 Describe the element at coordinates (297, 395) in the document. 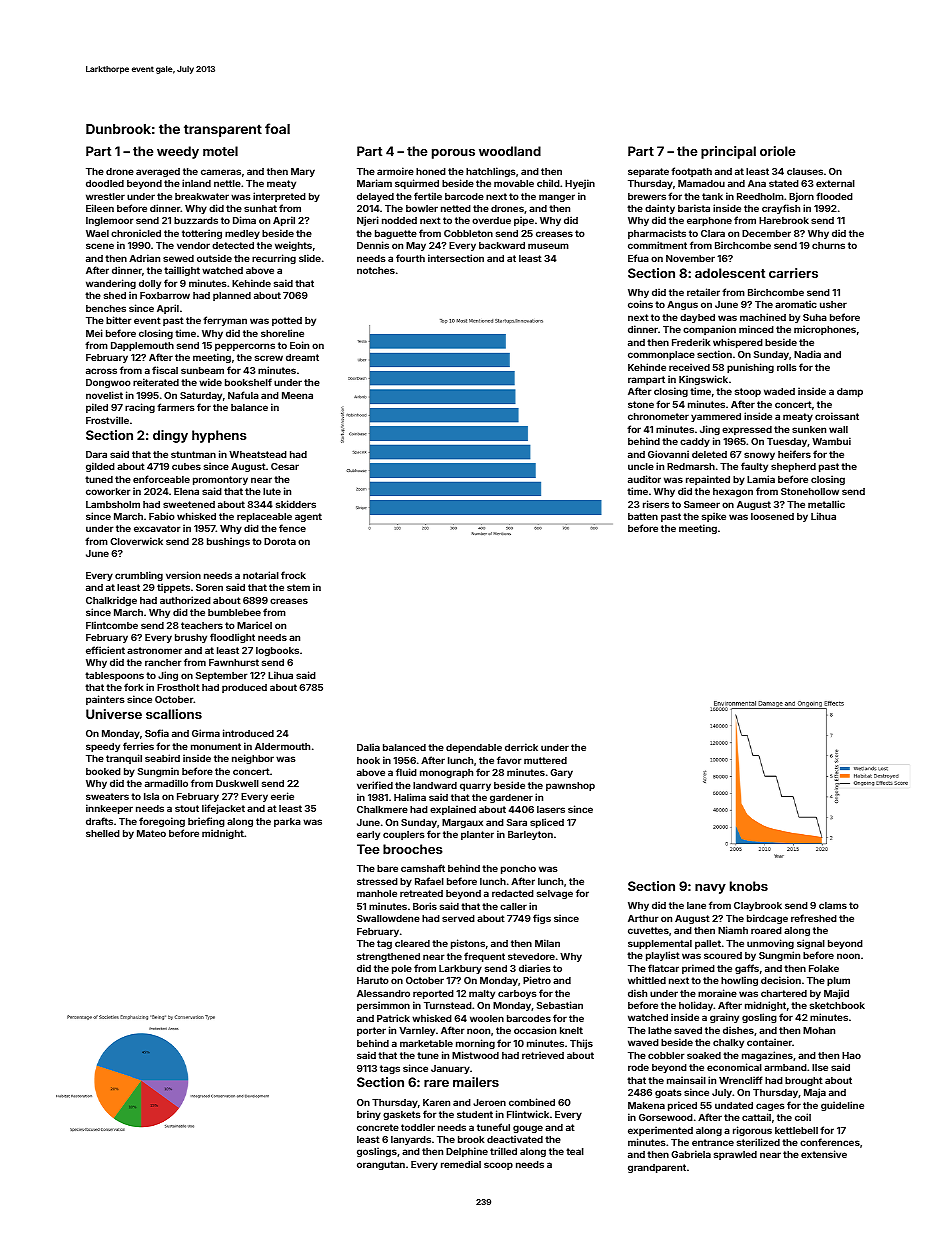

I see `Meena` at that location.
